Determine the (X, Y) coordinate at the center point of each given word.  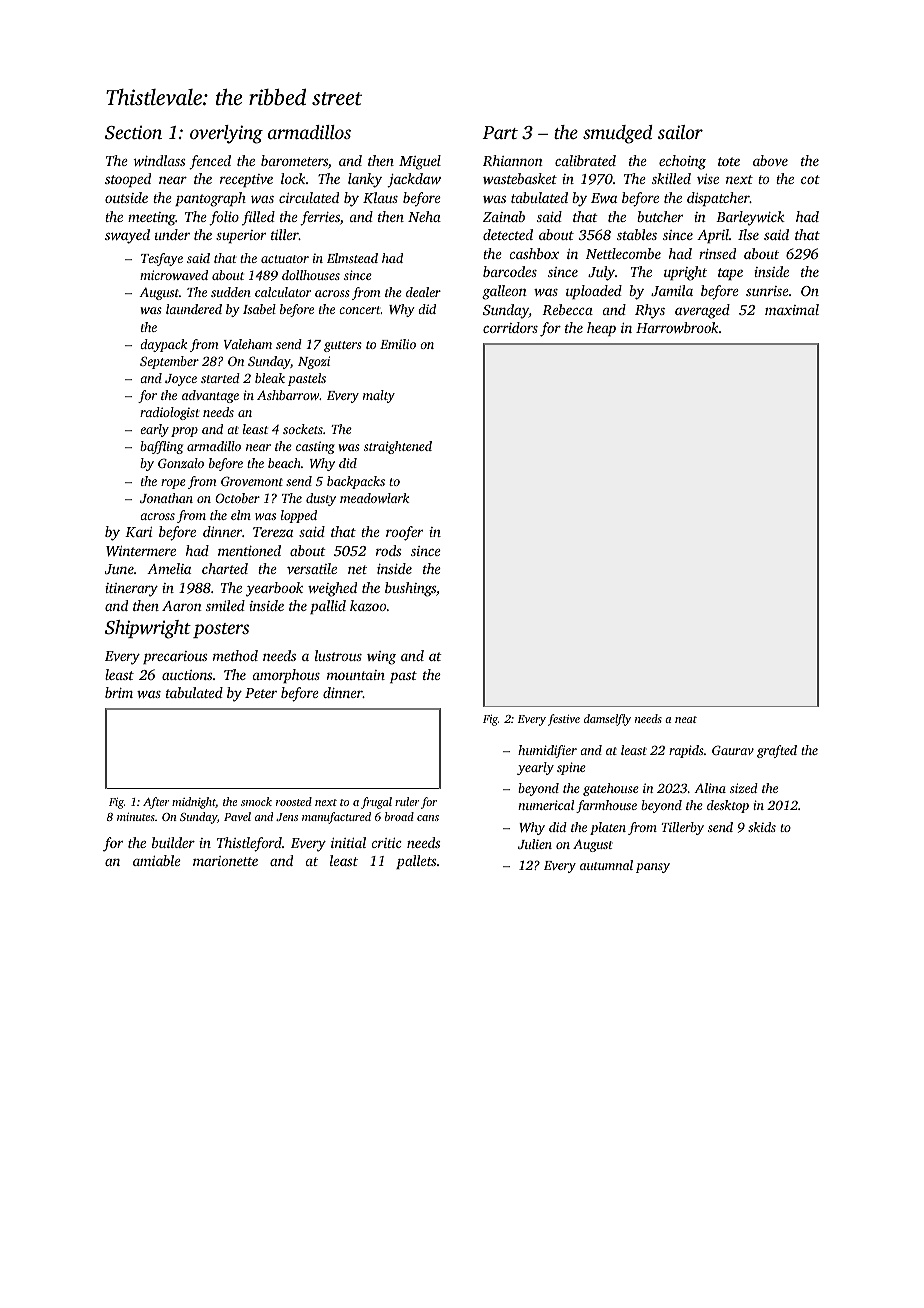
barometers (294, 160)
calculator (283, 292)
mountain (356, 675)
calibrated (585, 160)
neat (686, 719)
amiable (157, 860)
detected (508, 234)
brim (119, 692)
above (770, 160)
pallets (416, 862)
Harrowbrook (677, 327)
